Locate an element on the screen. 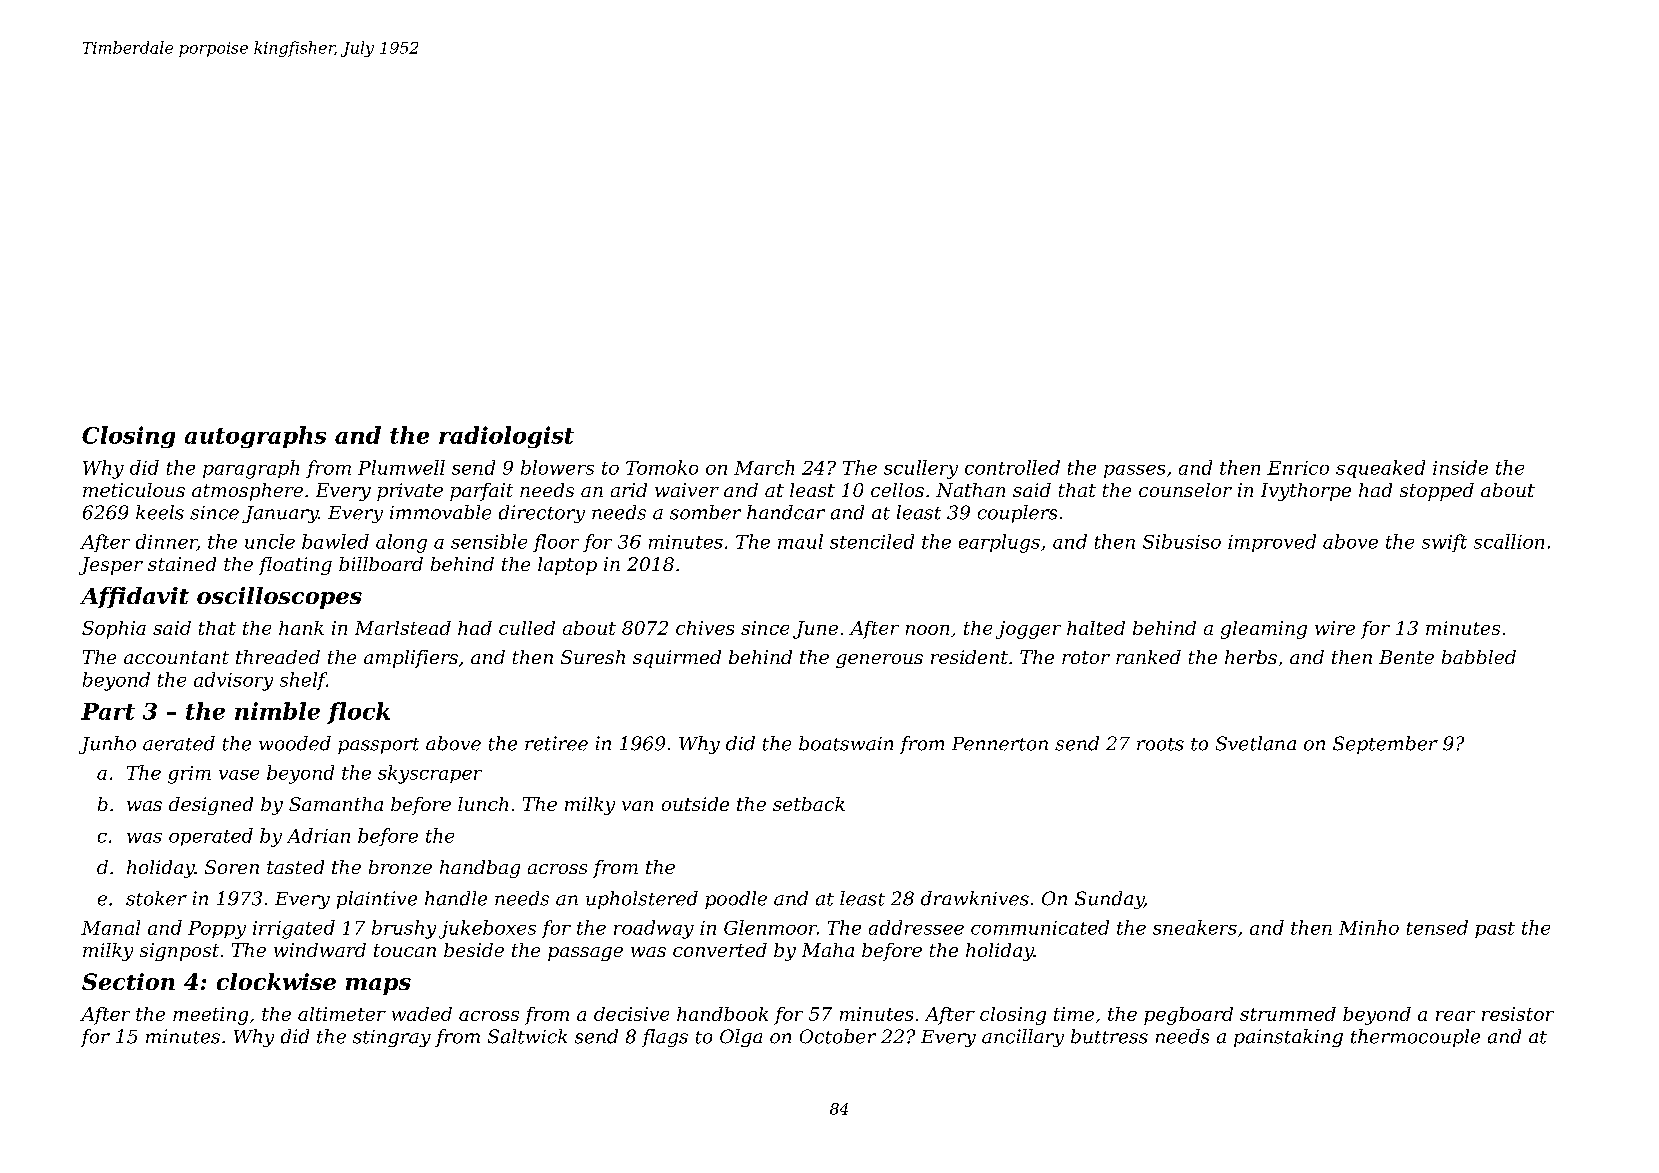 This screenshot has width=1659, height=1173. chives is located at coordinates (705, 628).
